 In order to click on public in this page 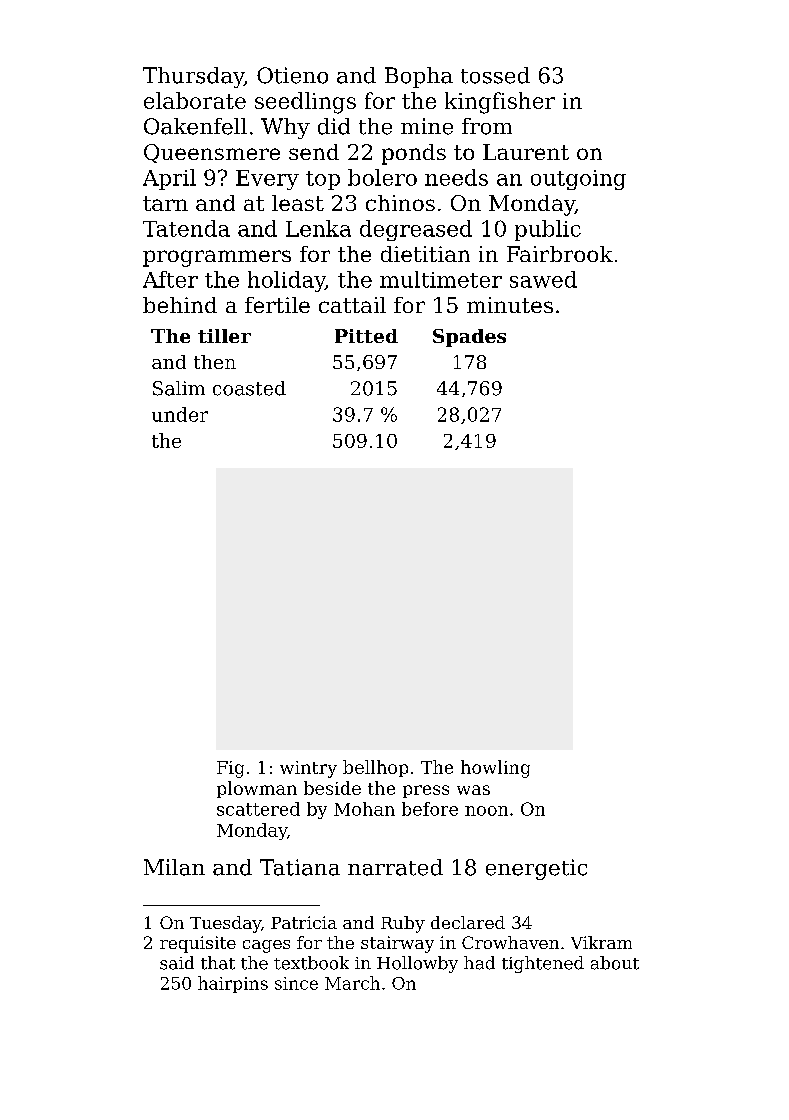, I will do `click(548, 230)`.
